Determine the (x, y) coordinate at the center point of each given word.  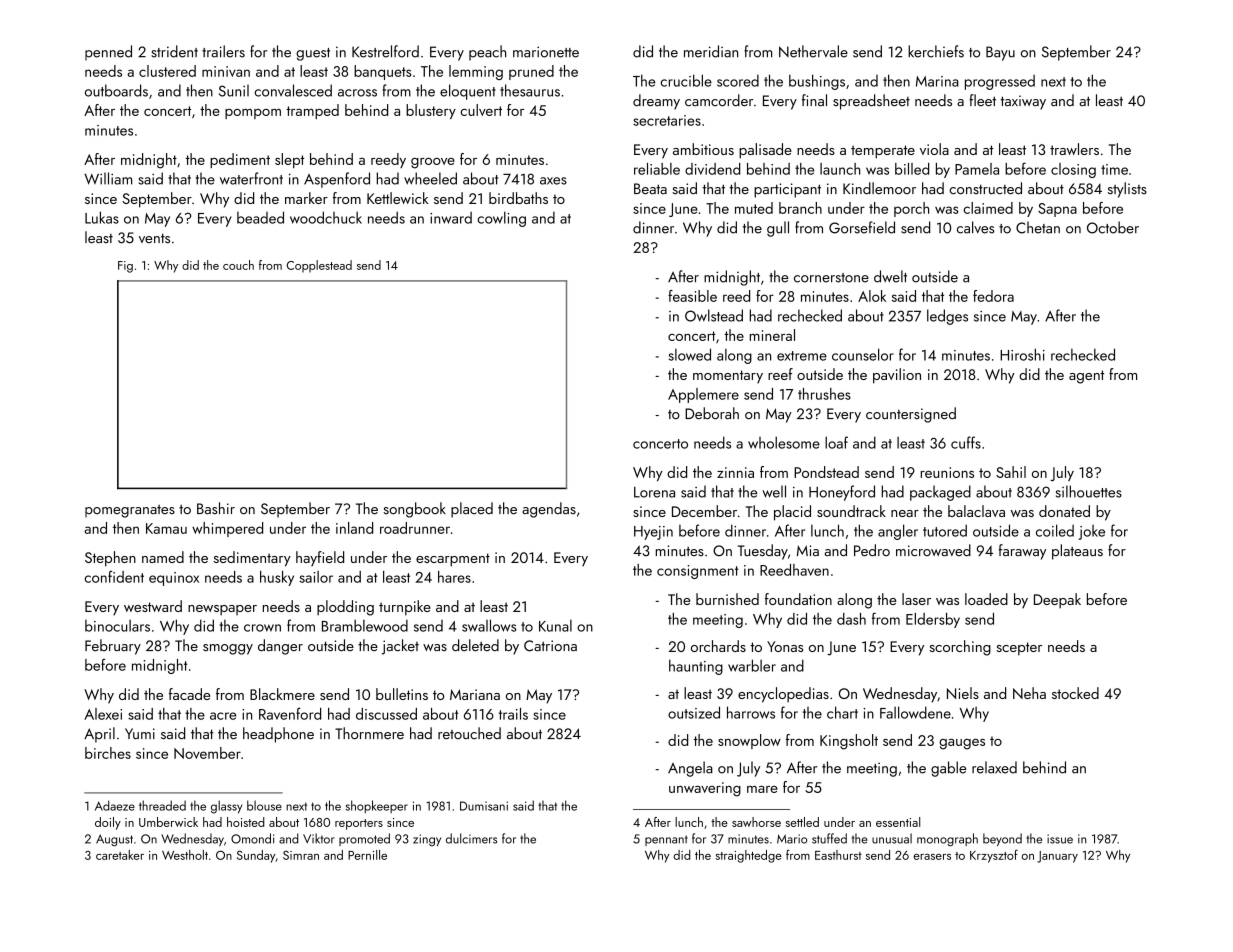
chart (842, 712)
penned (108, 53)
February (113, 647)
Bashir (216, 508)
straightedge (749, 856)
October (1113, 227)
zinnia (735, 472)
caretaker (120, 855)
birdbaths (518, 198)
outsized (694, 712)
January (1057, 857)
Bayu (1000, 53)
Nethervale (813, 51)
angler (898, 532)
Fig (125, 267)
